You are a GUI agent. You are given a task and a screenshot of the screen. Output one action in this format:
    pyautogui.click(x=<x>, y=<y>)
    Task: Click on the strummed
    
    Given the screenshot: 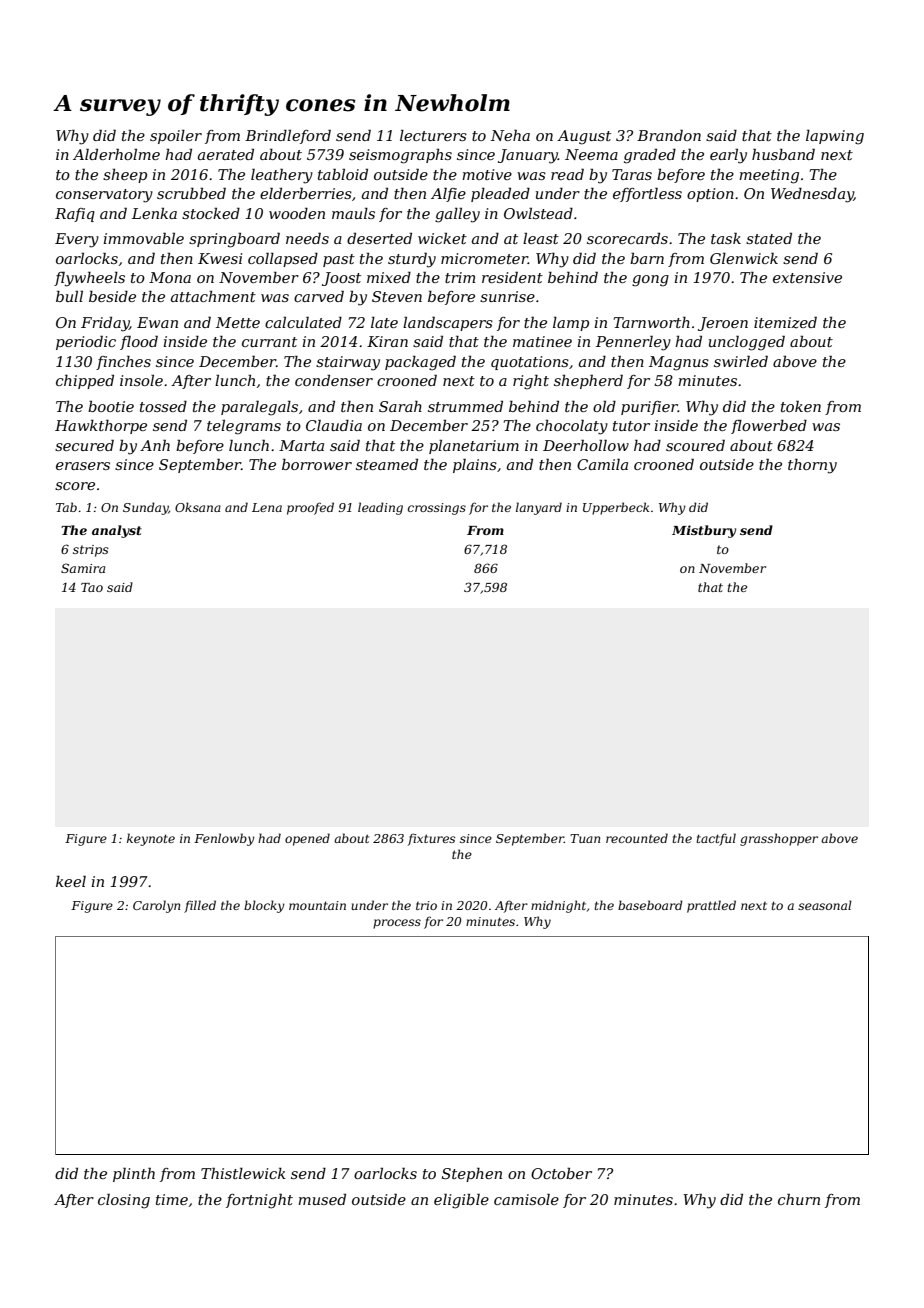 What is the action you would take?
    pyautogui.click(x=465, y=406)
